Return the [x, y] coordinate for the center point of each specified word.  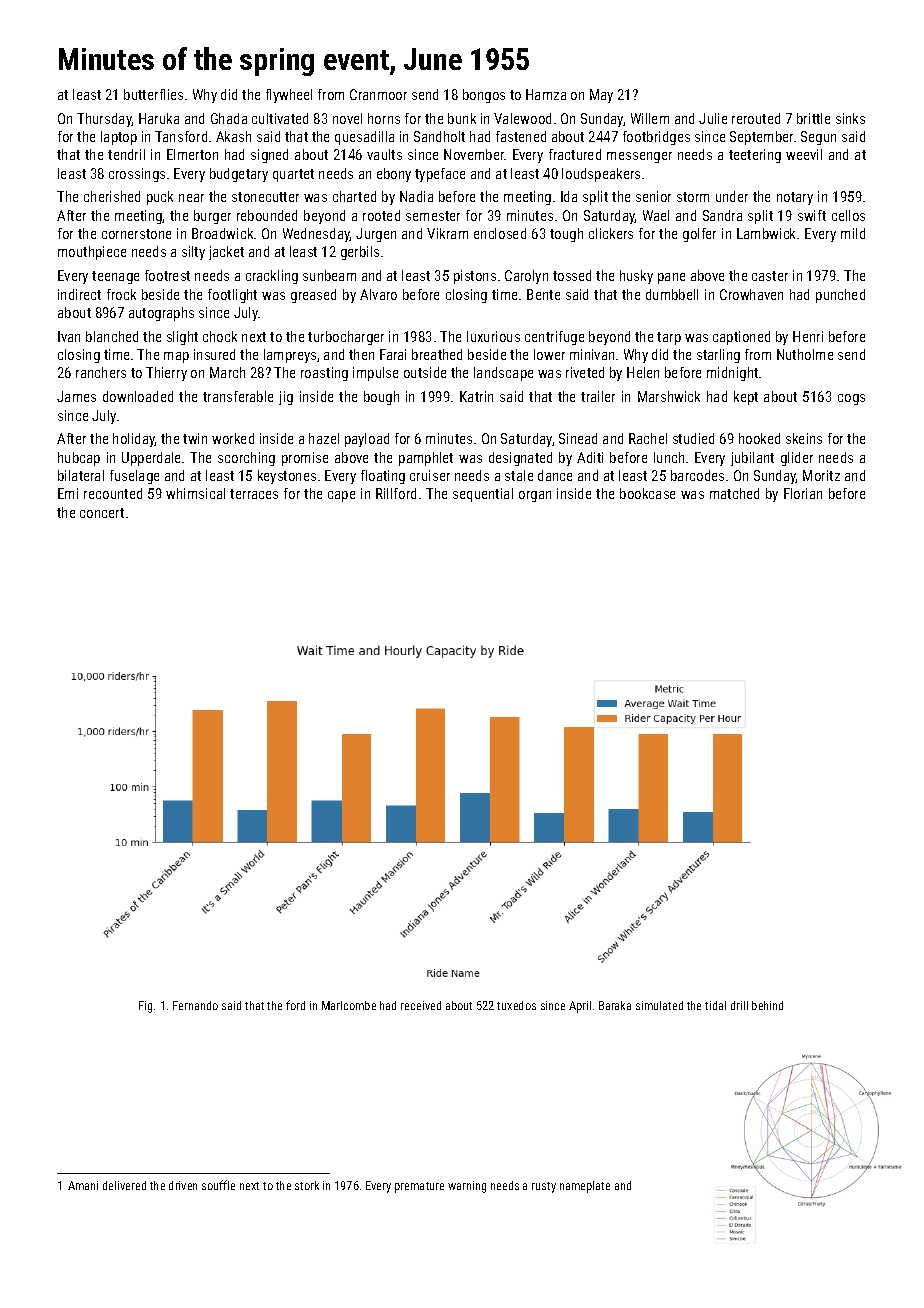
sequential [483, 495]
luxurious [493, 336]
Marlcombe [349, 1005]
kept [746, 398]
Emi [68, 493]
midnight [732, 374]
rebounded [267, 215]
